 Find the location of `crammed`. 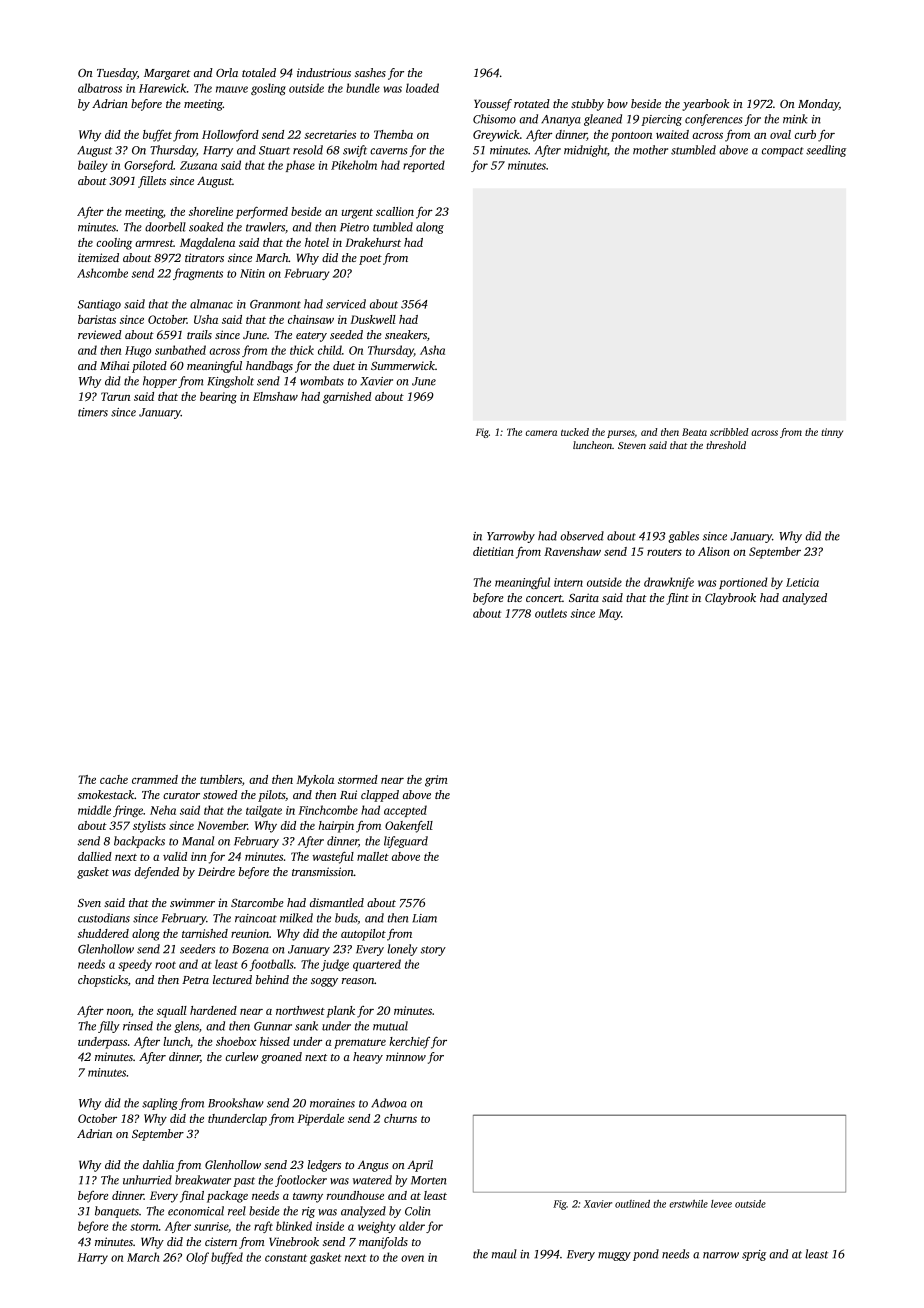

crammed is located at coordinates (155, 779).
